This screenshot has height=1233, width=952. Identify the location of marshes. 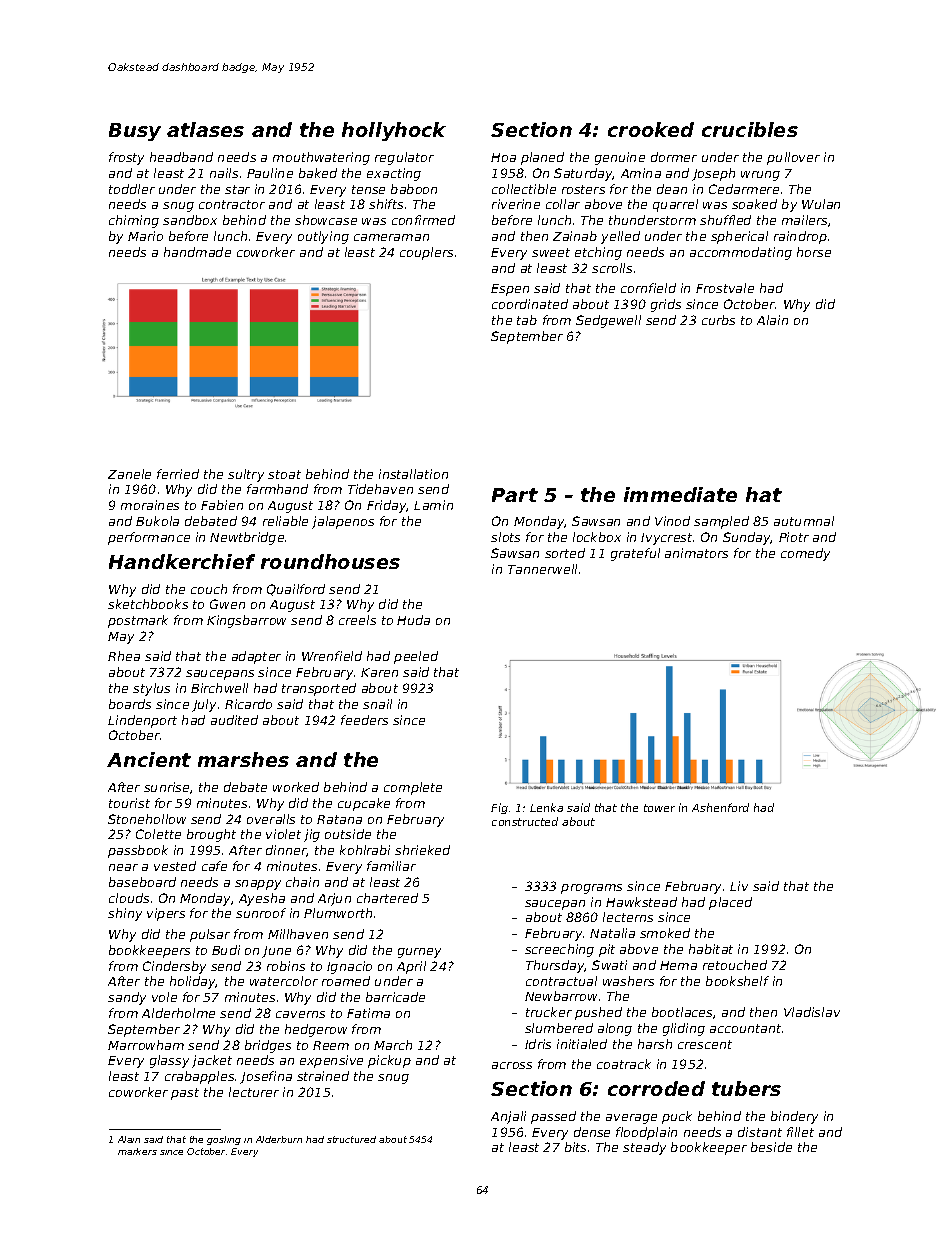
(243, 759).
